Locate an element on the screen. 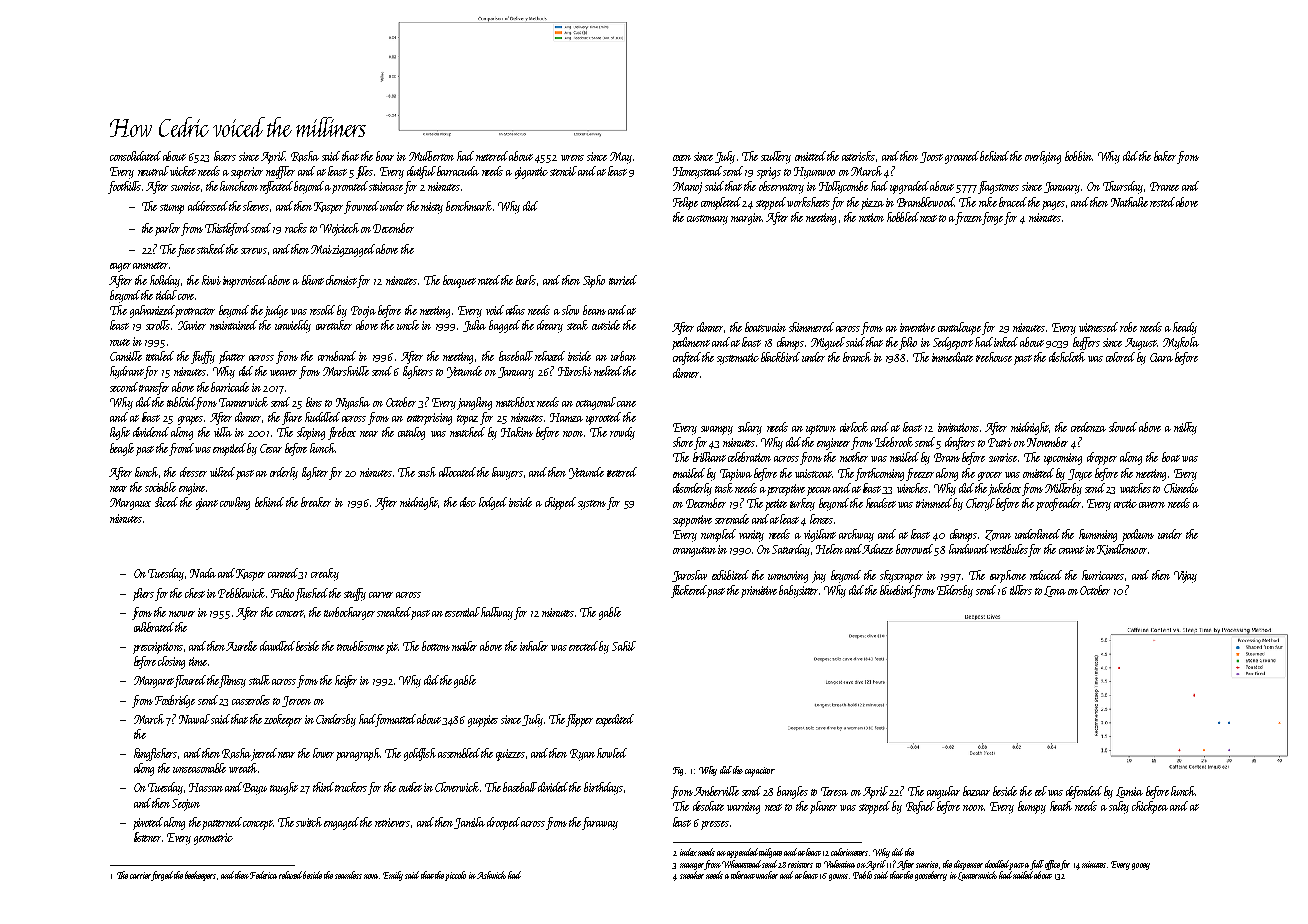 This screenshot has height=924, width=1308. invitations is located at coordinates (958, 427).
